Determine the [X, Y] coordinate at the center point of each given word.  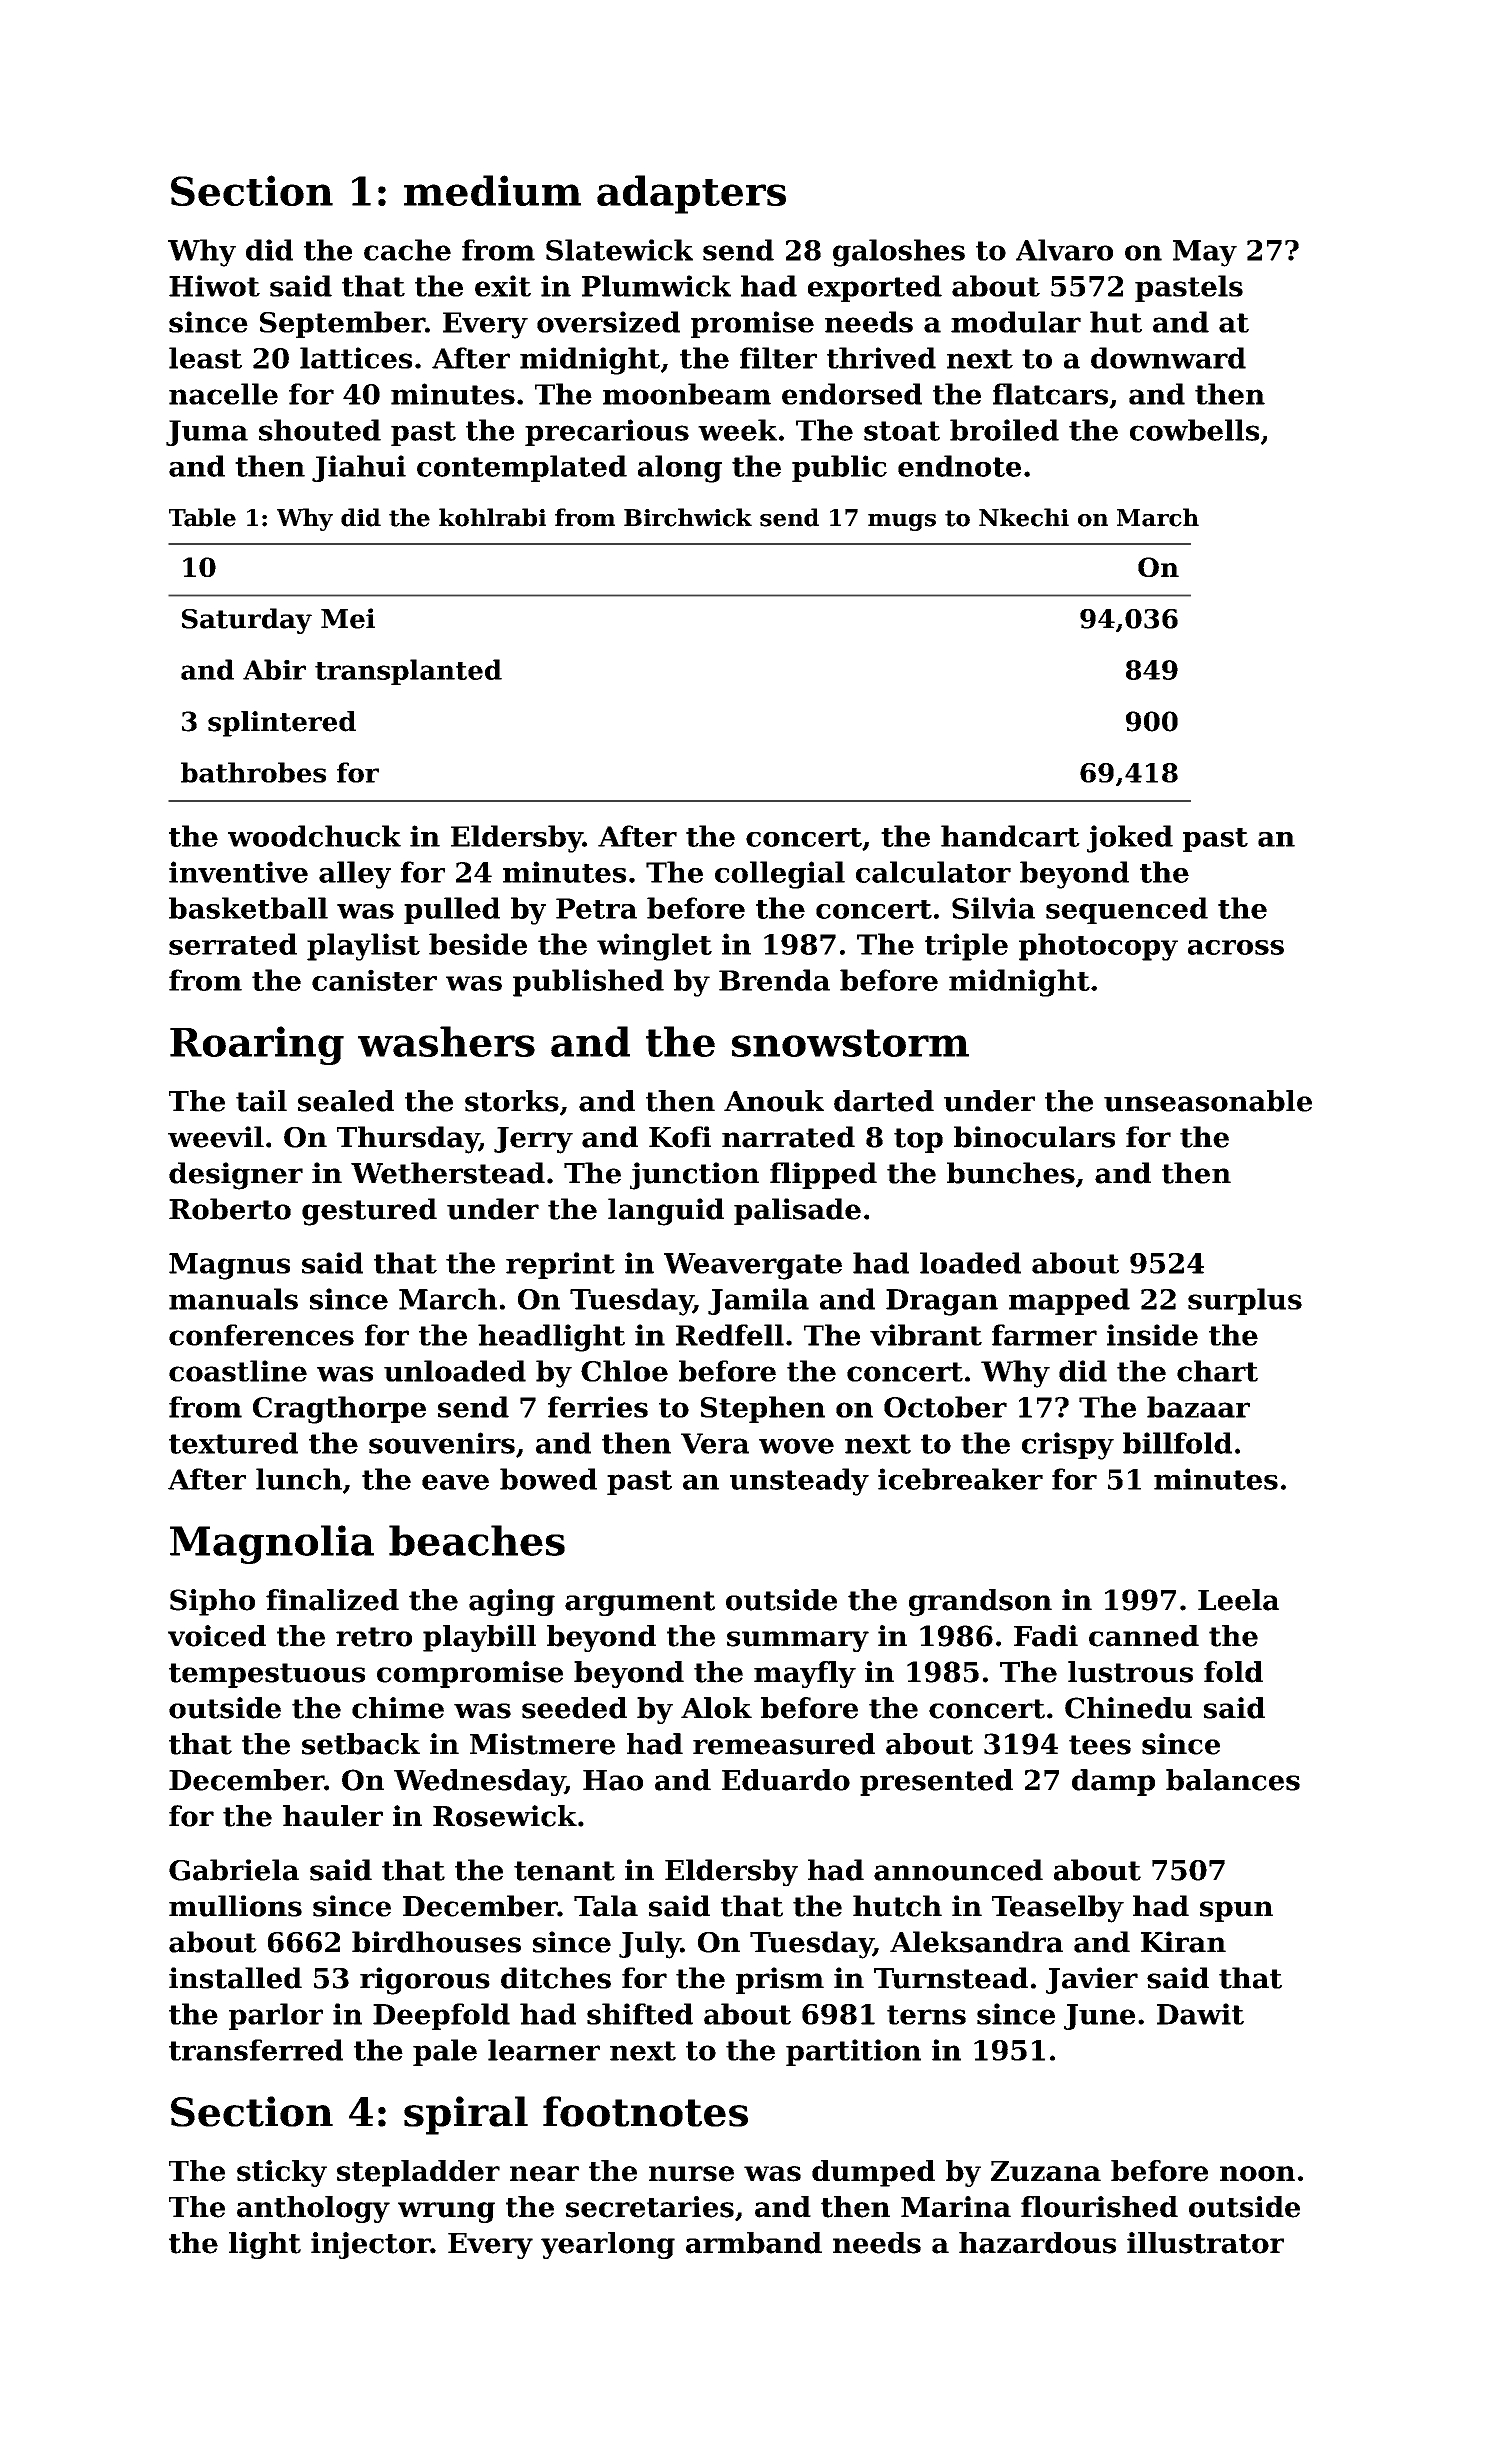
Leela [1238, 1600]
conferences [261, 1335]
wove [796, 1446]
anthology [313, 2209]
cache [407, 250]
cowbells [1194, 430]
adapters [691, 194]
